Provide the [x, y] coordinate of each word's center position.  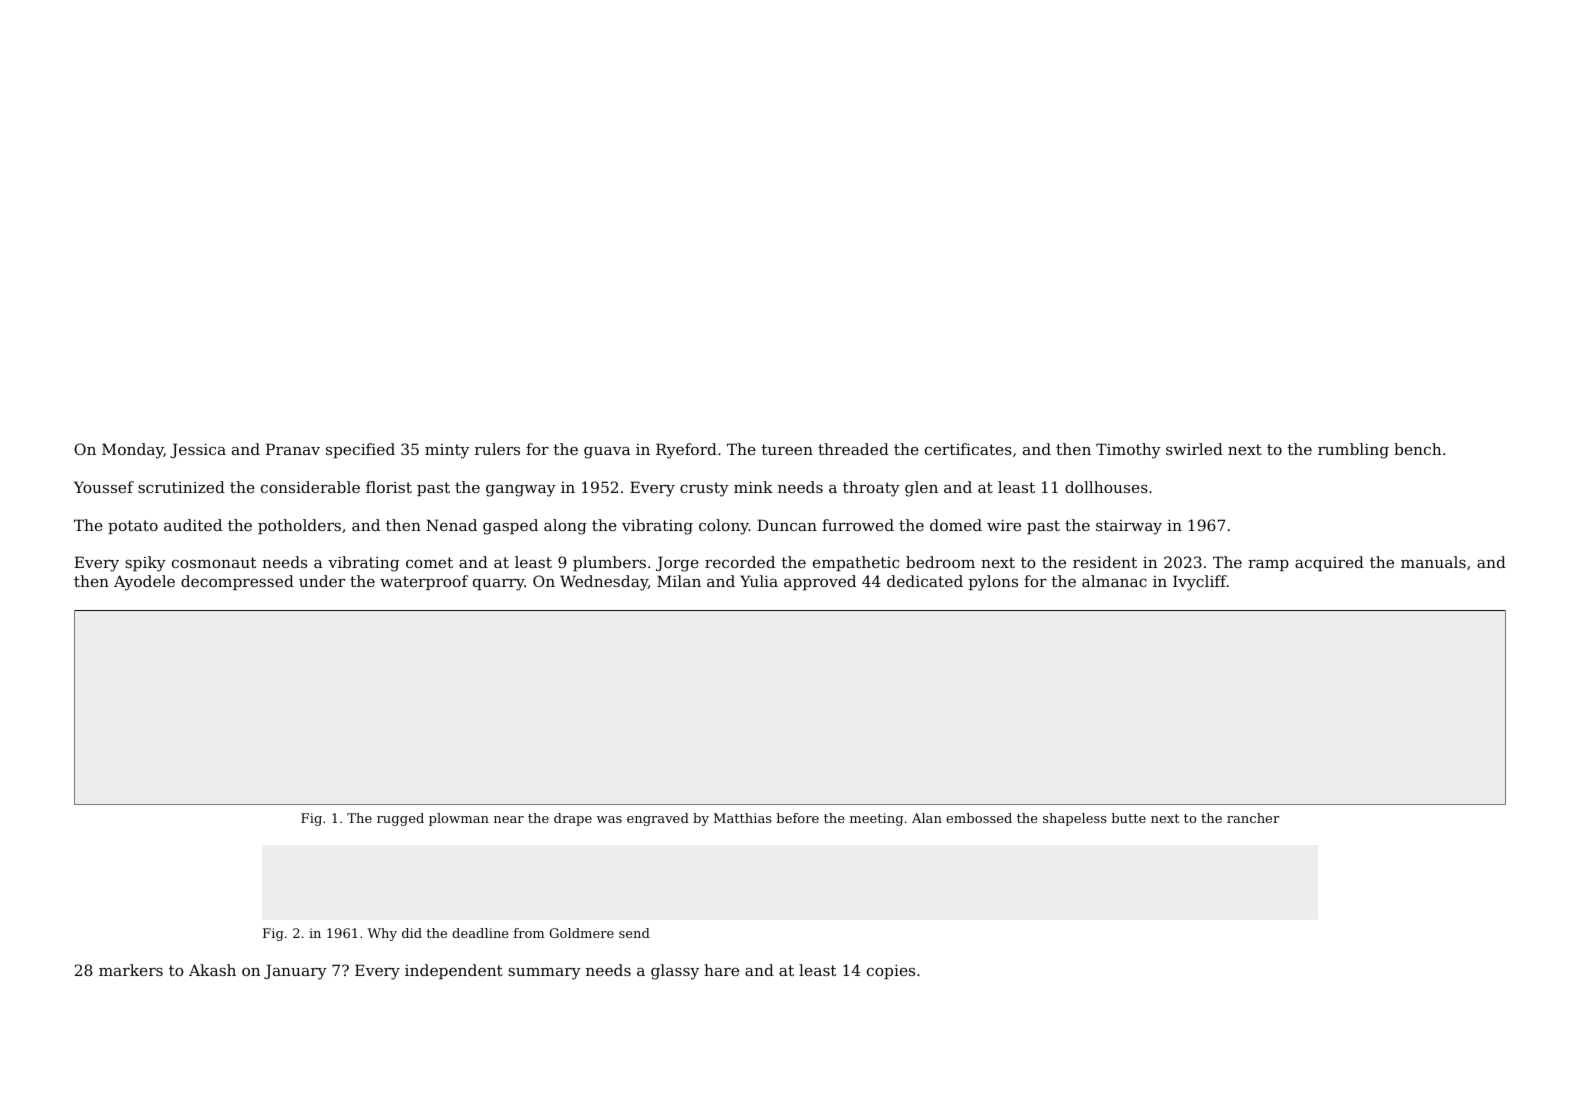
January [295, 972]
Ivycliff [1200, 583]
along [565, 527]
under [322, 581]
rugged [400, 819]
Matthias [742, 818]
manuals [1433, 562]
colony [724, 527]
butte [1128, 818]
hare [721, 970]
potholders [299, 526]
